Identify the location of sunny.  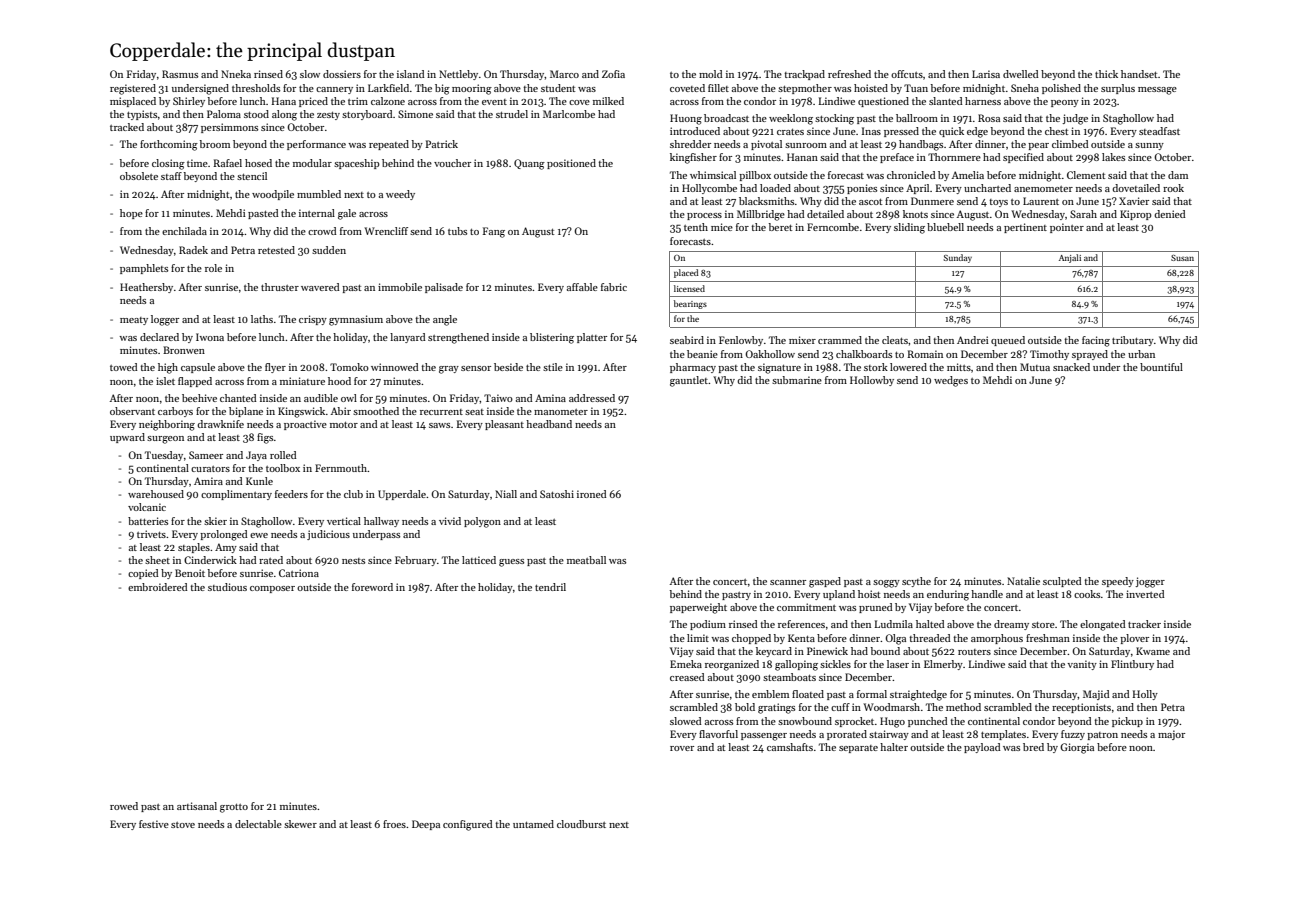
(1149, 146).
